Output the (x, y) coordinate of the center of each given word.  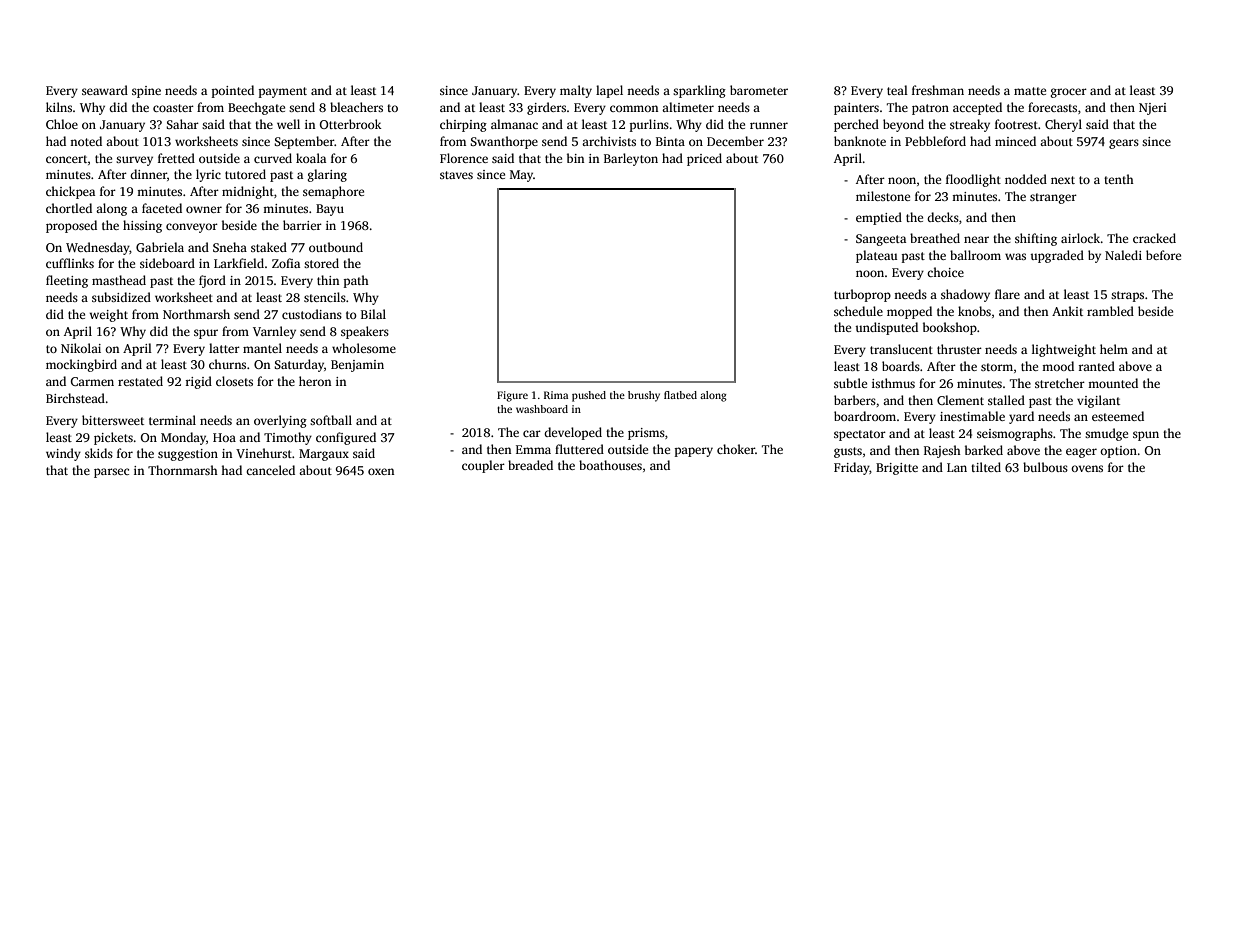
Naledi (1123, 255)
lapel (609, 91)
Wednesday (98, 248)
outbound (336, 247)
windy (63, 454)
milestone (883, 196)
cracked (1154, 238)
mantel (262, 348)
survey (134, 161)
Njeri (1153, 109)
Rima (556, 395)
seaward (105, 90)
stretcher (1060, 383)
